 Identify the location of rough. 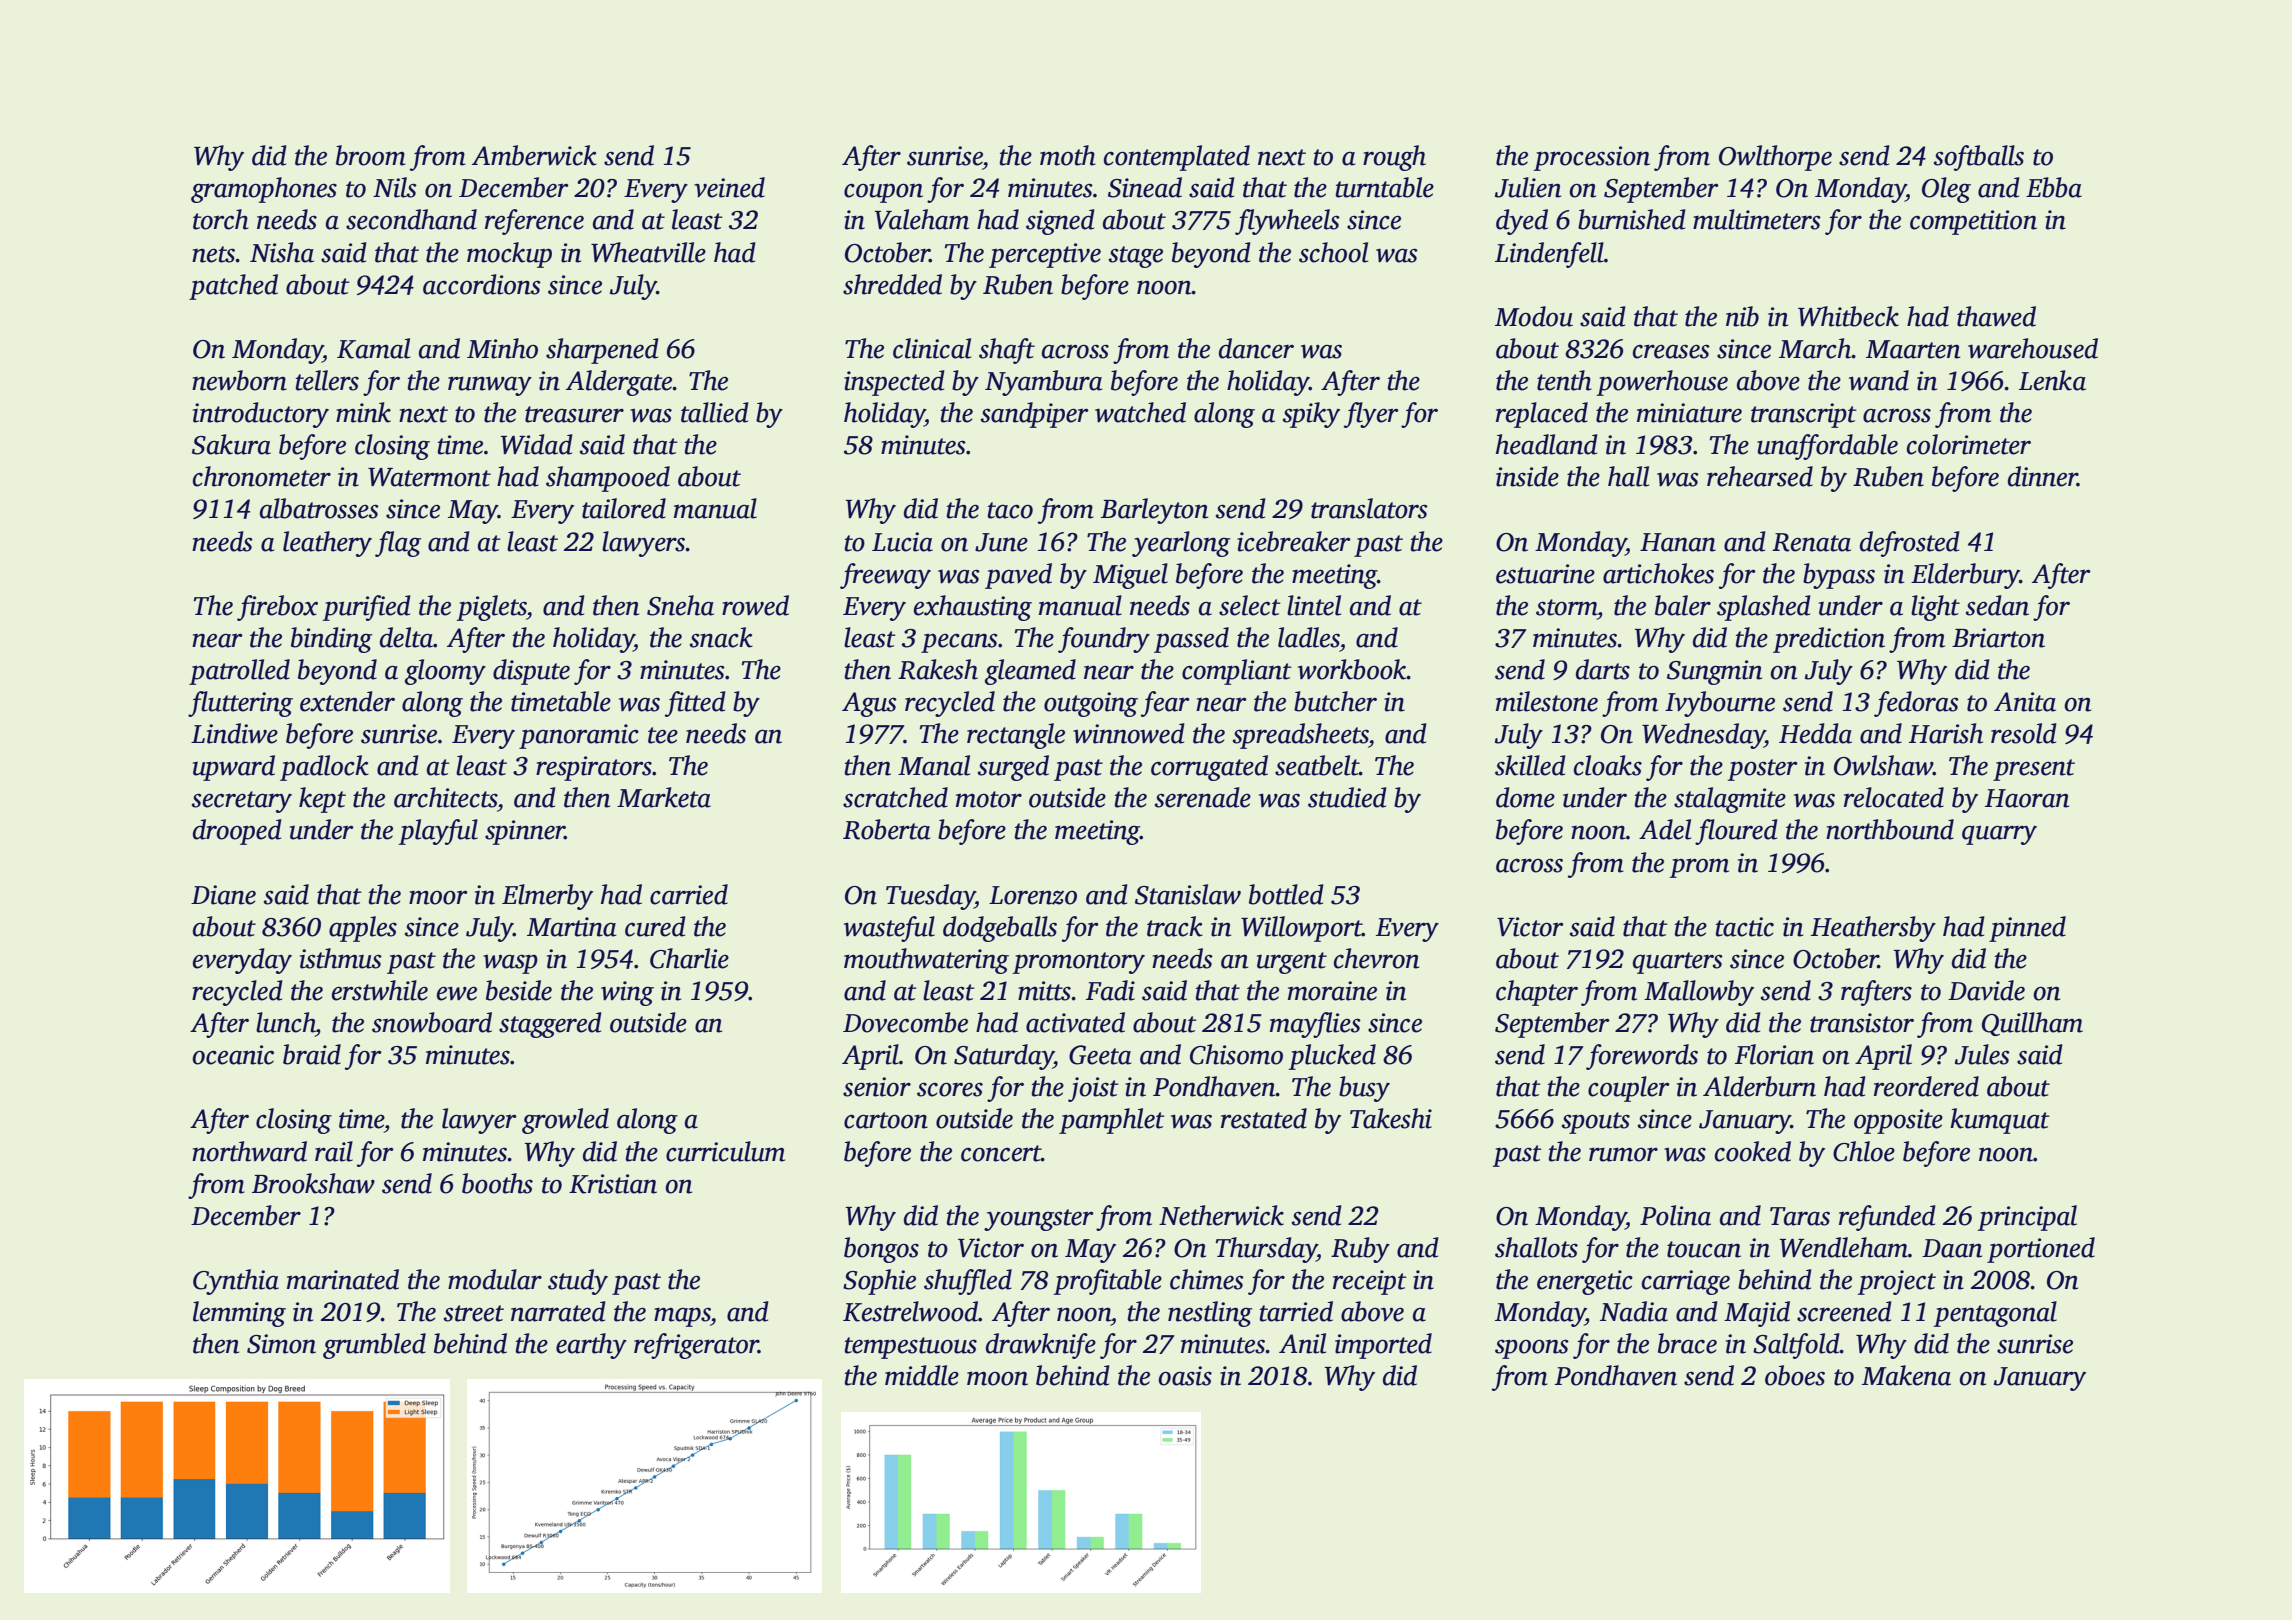
(1394, 158).
